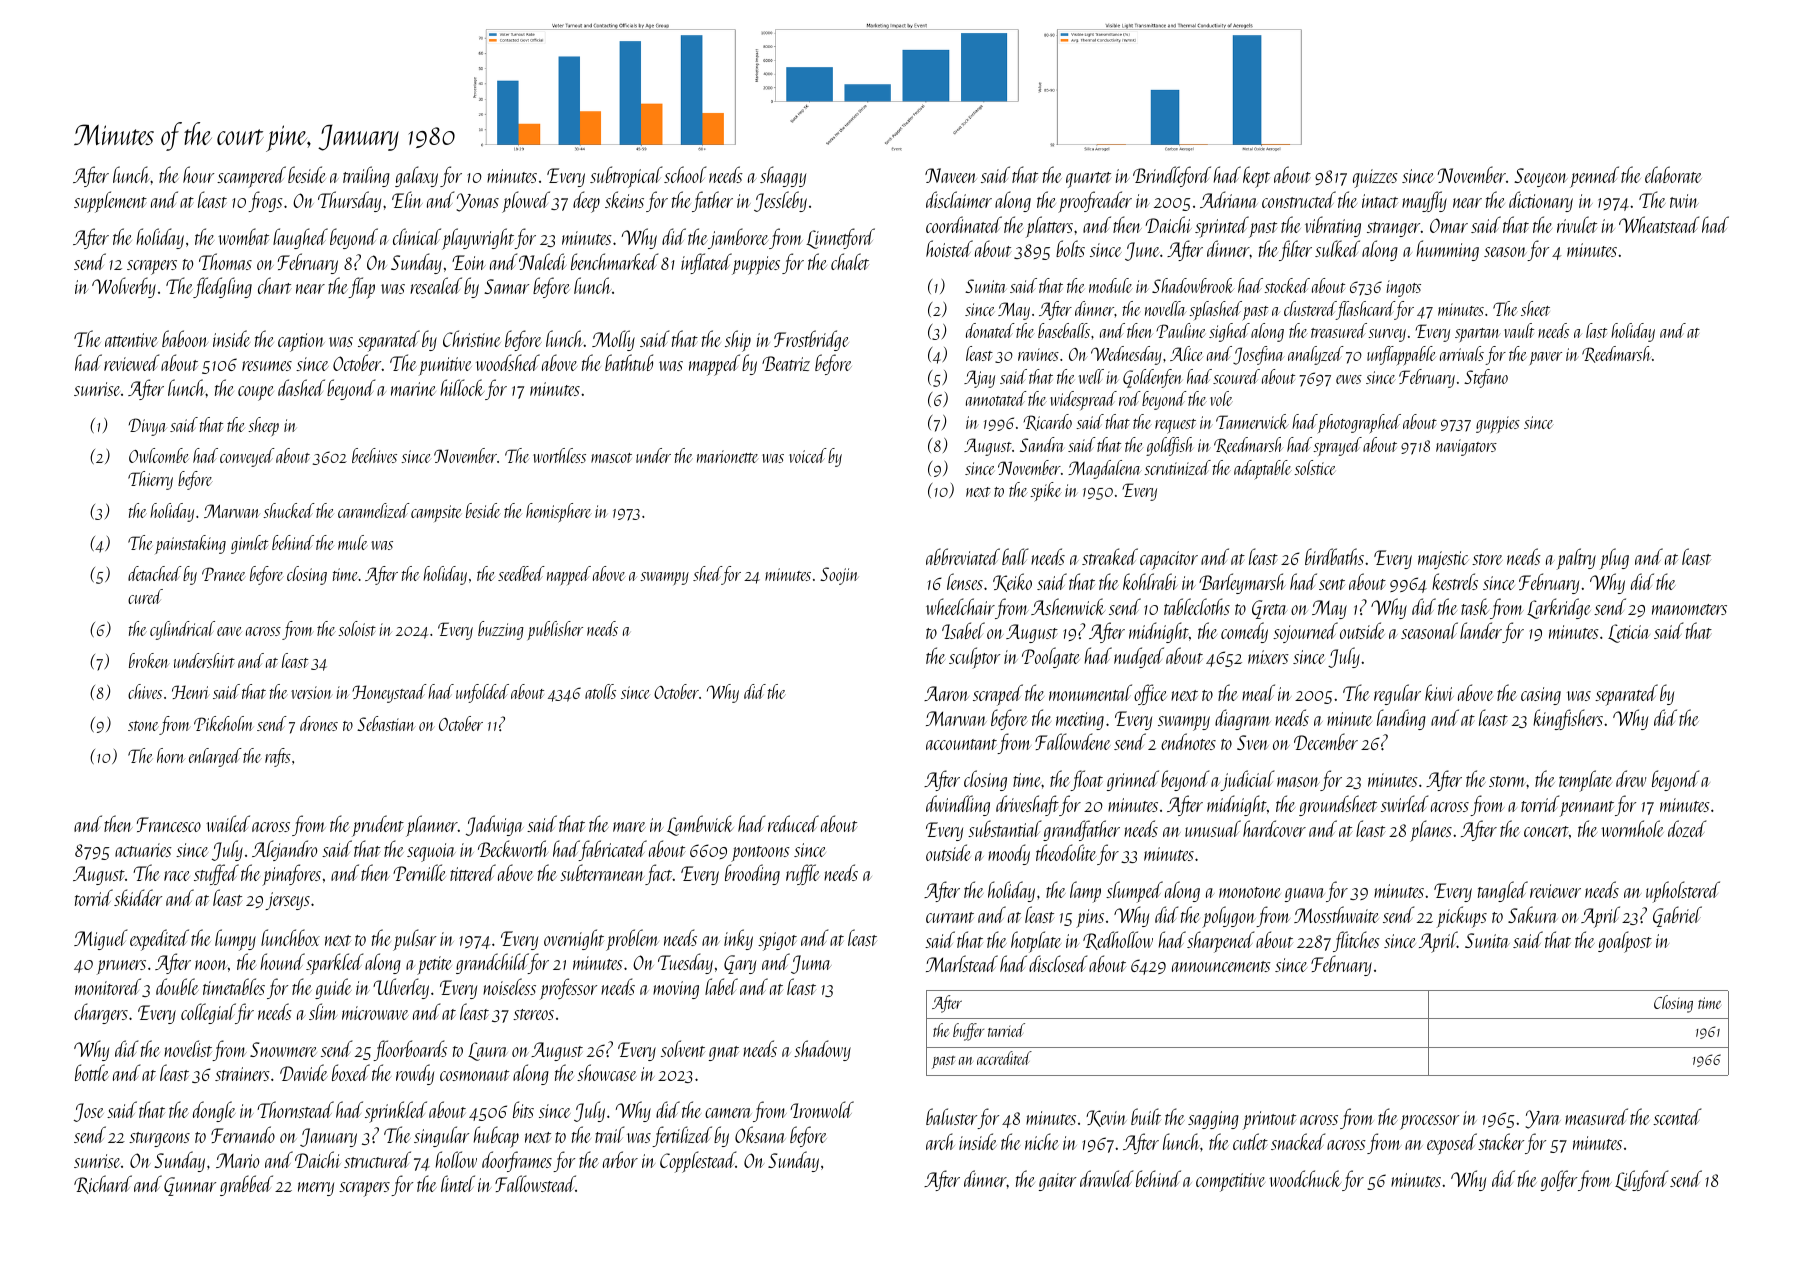 The width and height of the screenshot is (1803, 1275). Describe the element at coordinates (501, 630) in the screenshot. I see `buzzing` at that location.
